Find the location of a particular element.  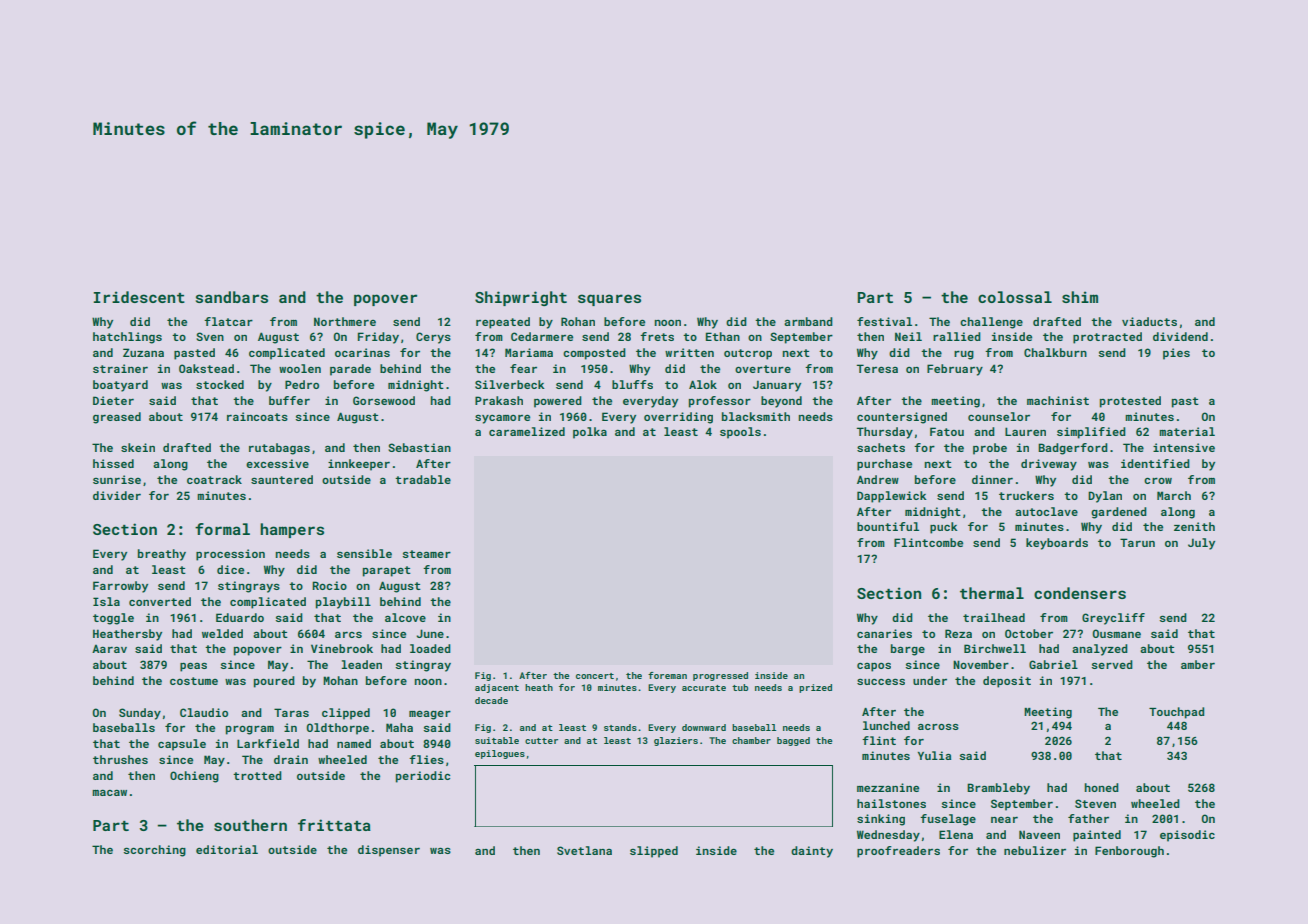

shim is located at coordinates (1080, 297).
